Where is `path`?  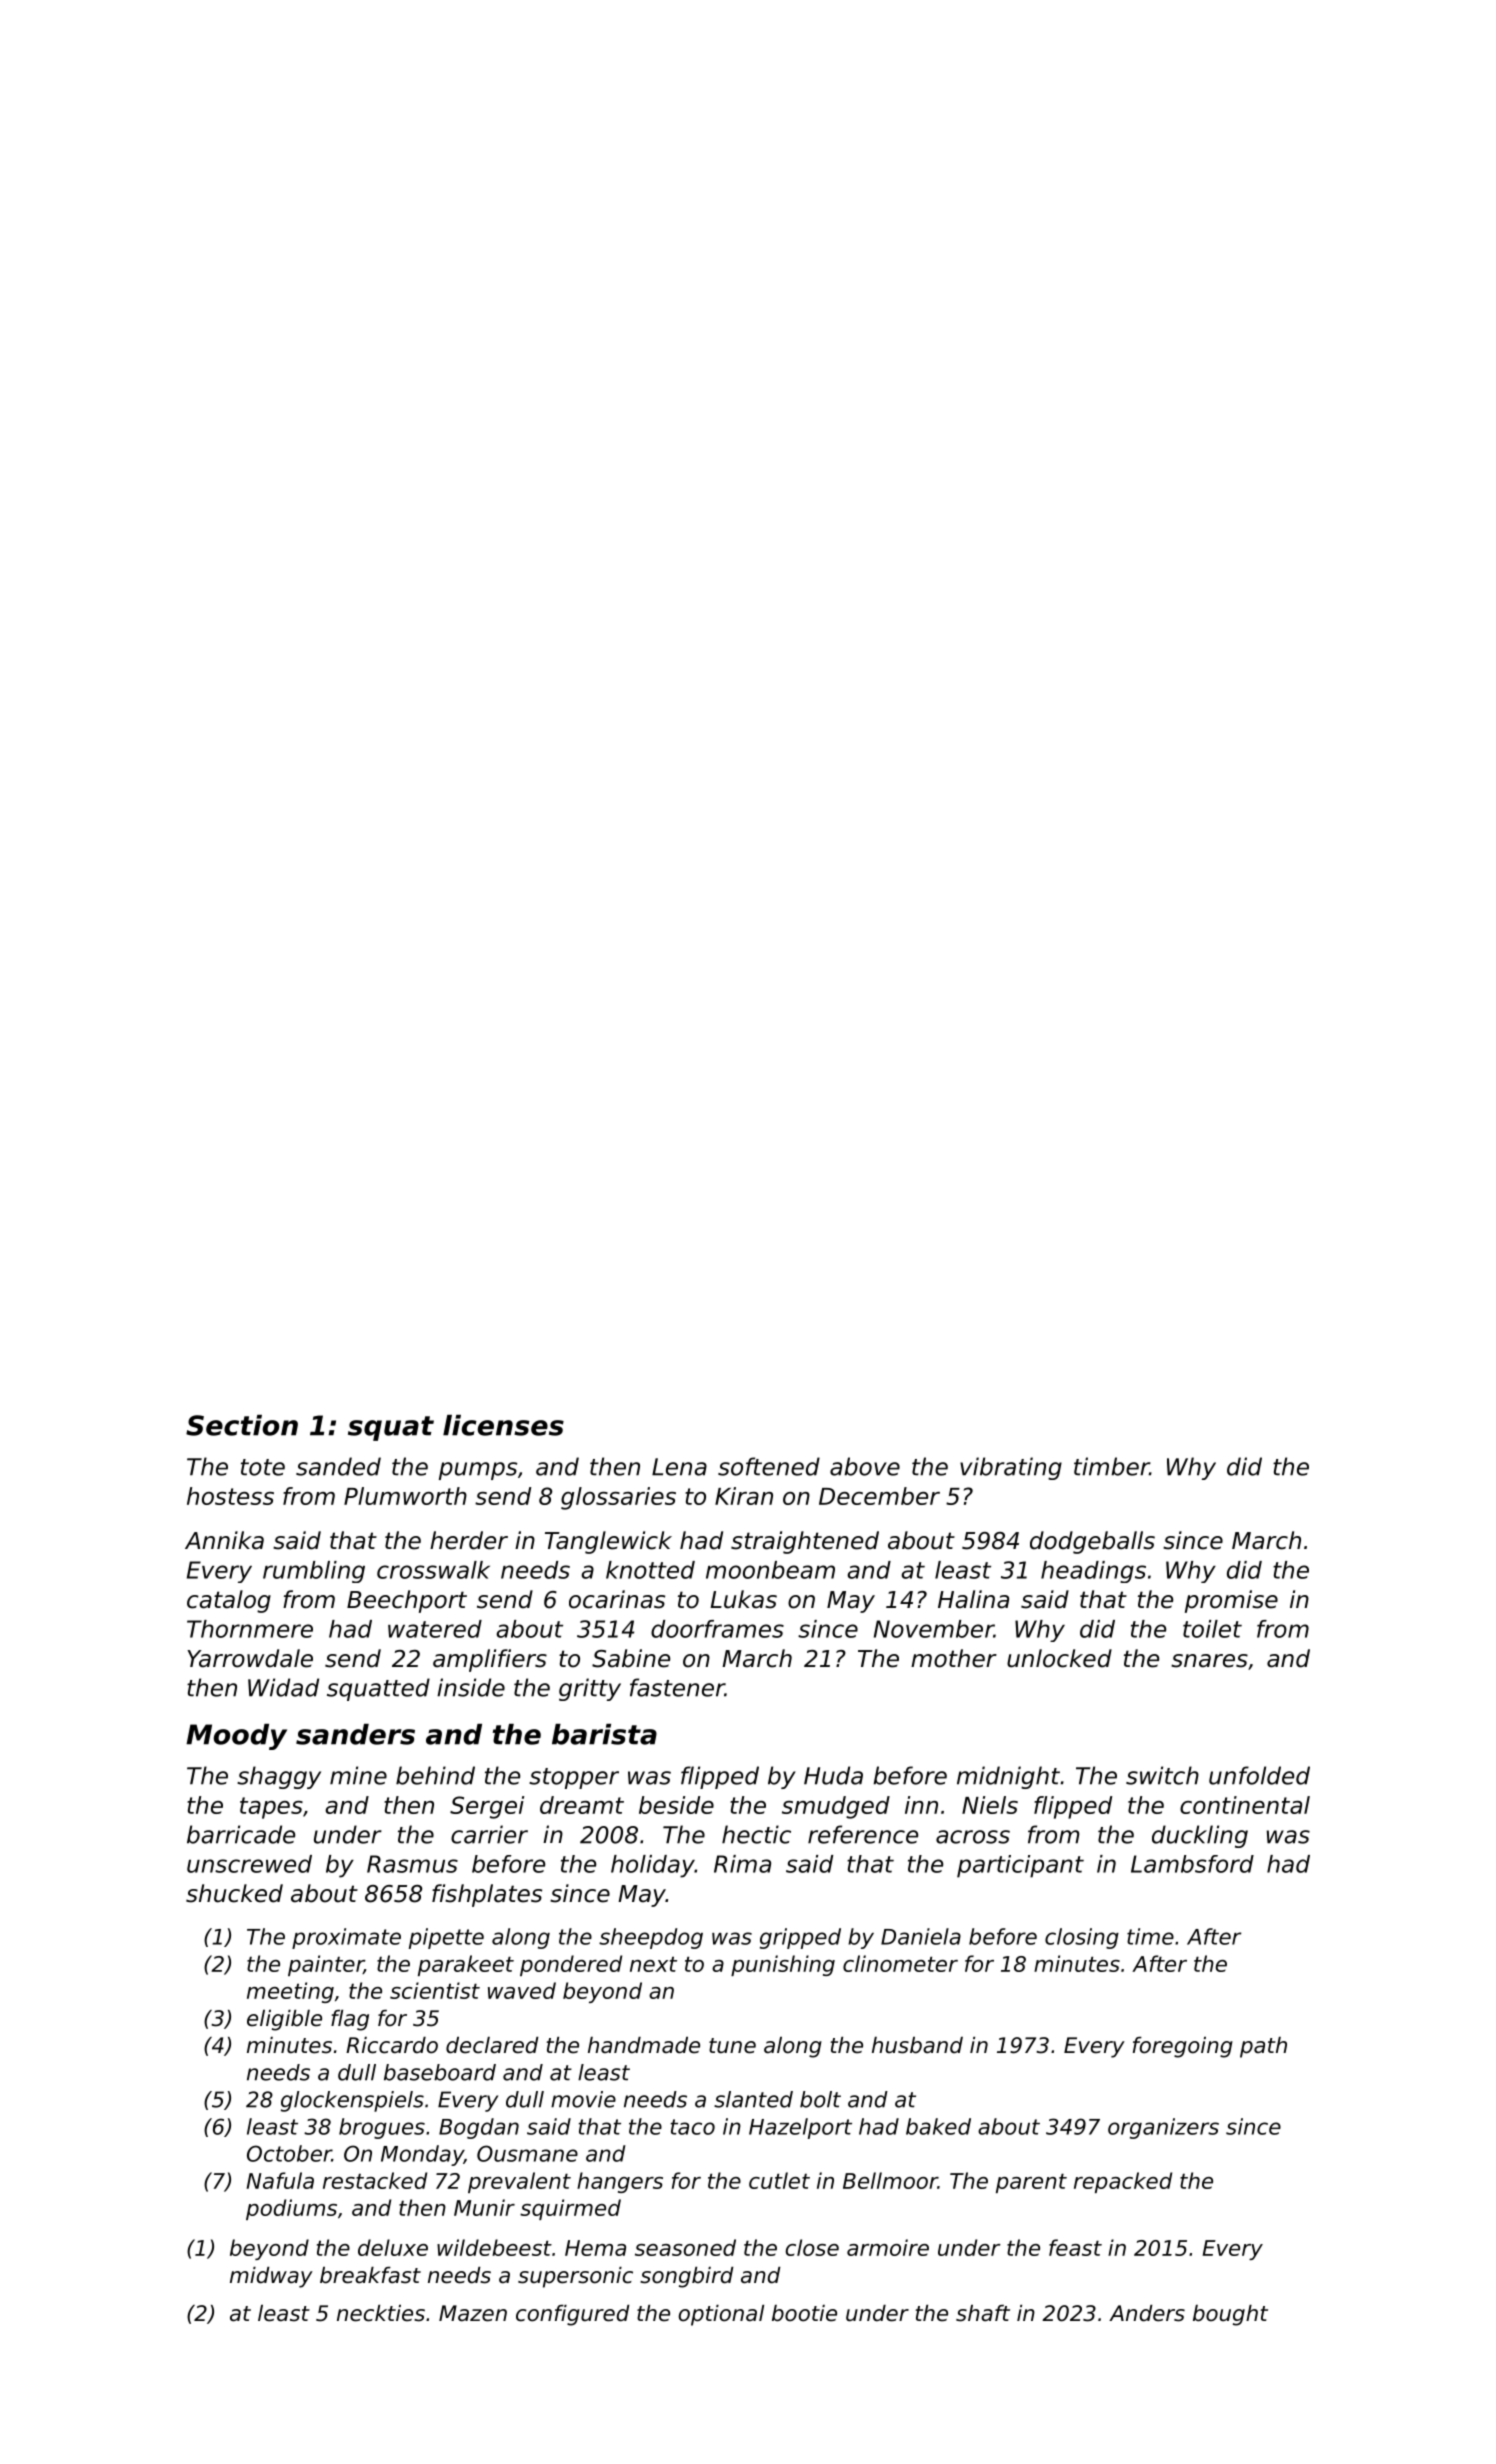 path is located at coordinates (1263, 2047).
